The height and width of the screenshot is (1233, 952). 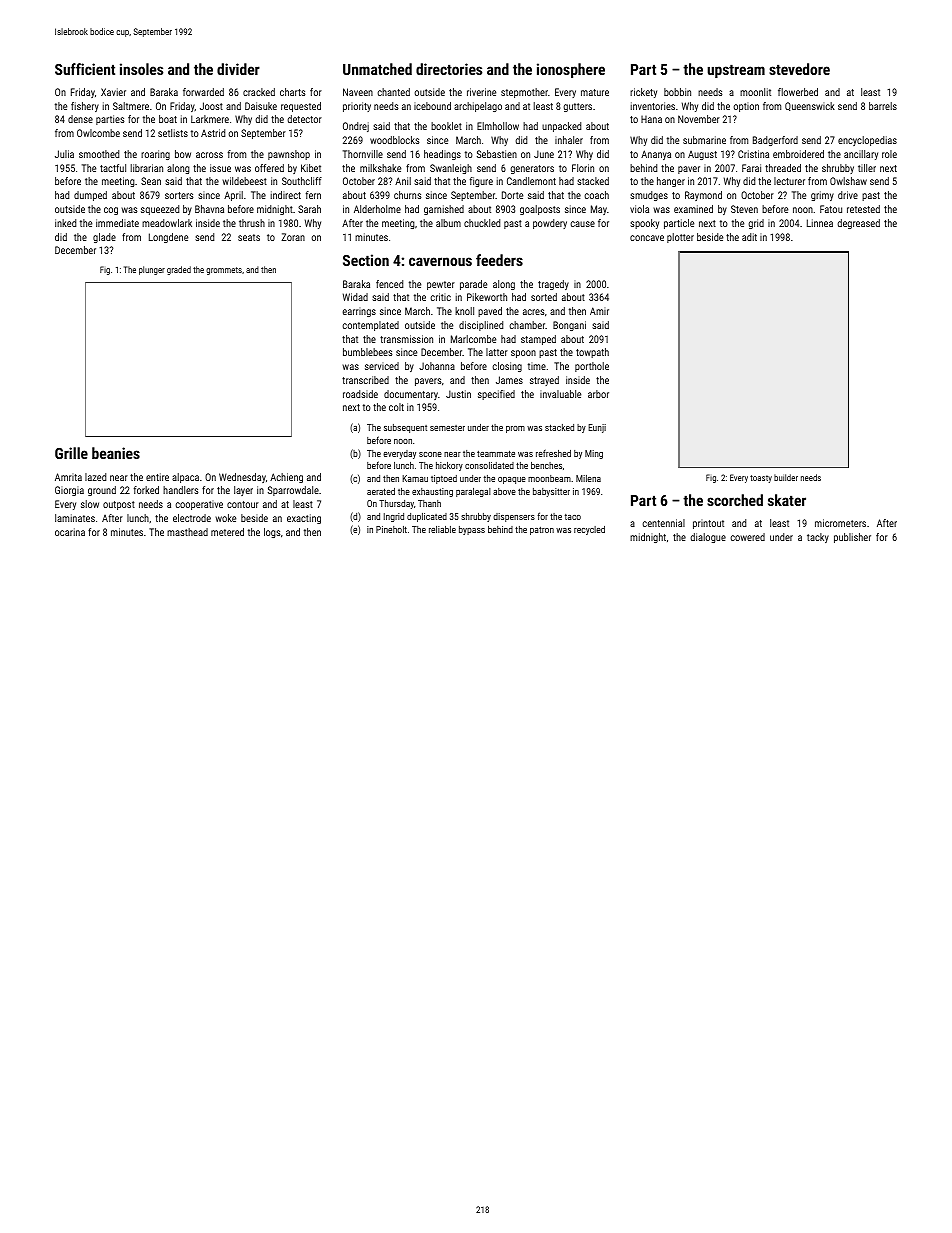 What do you see at coordinates (70, 532) in the screenshot?
I see `ocarina` at bounding box center [70, 532].
